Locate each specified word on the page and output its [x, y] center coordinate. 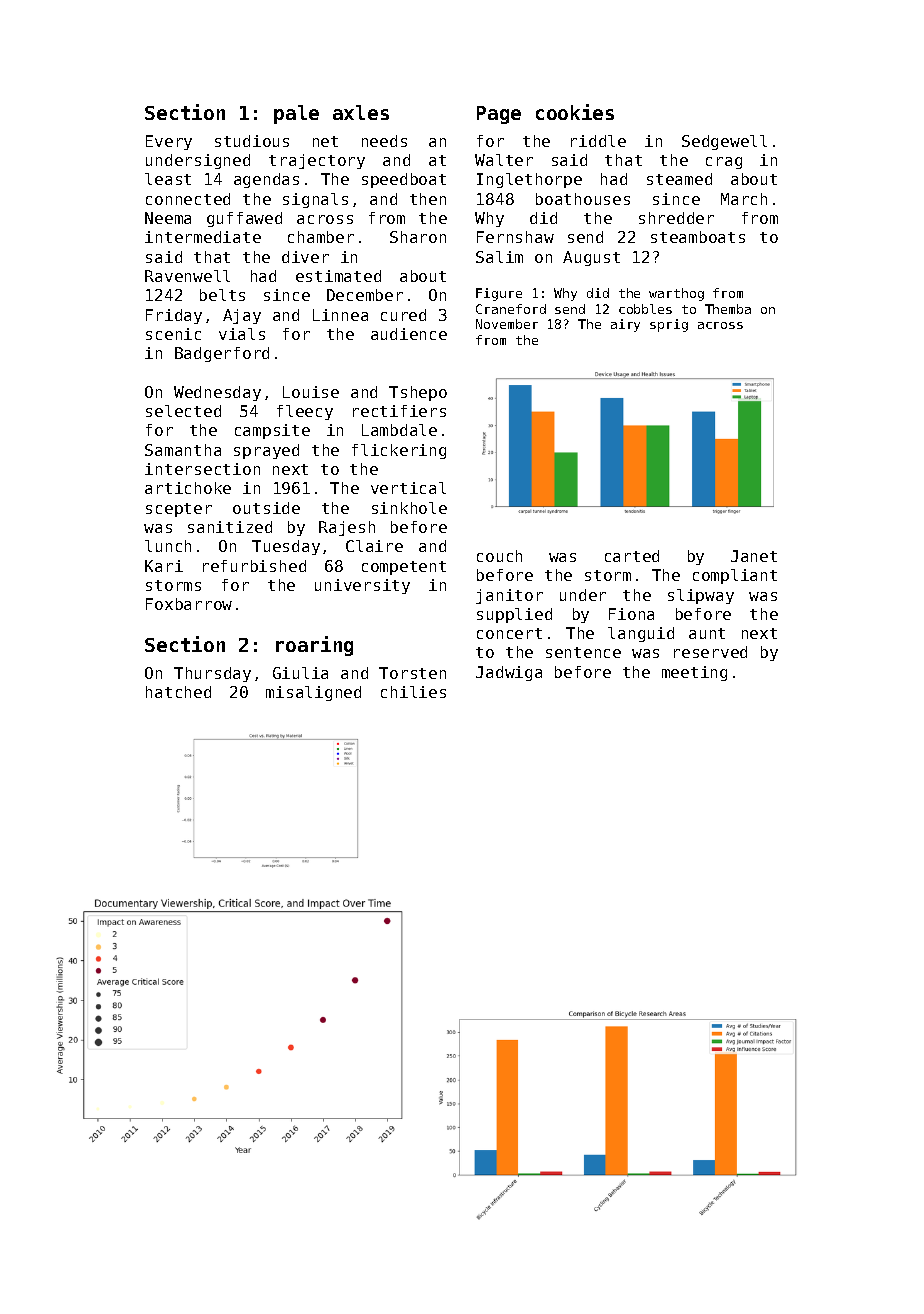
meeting [694, 673]
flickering [399, 451]
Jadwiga [509, 673]
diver [305, 257]
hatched [178, 692]
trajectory [317, 161]
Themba [728, 309]
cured [403, 315]
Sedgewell [724, 142]
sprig [669, 325]
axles [361, 112]
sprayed [266, 451]
